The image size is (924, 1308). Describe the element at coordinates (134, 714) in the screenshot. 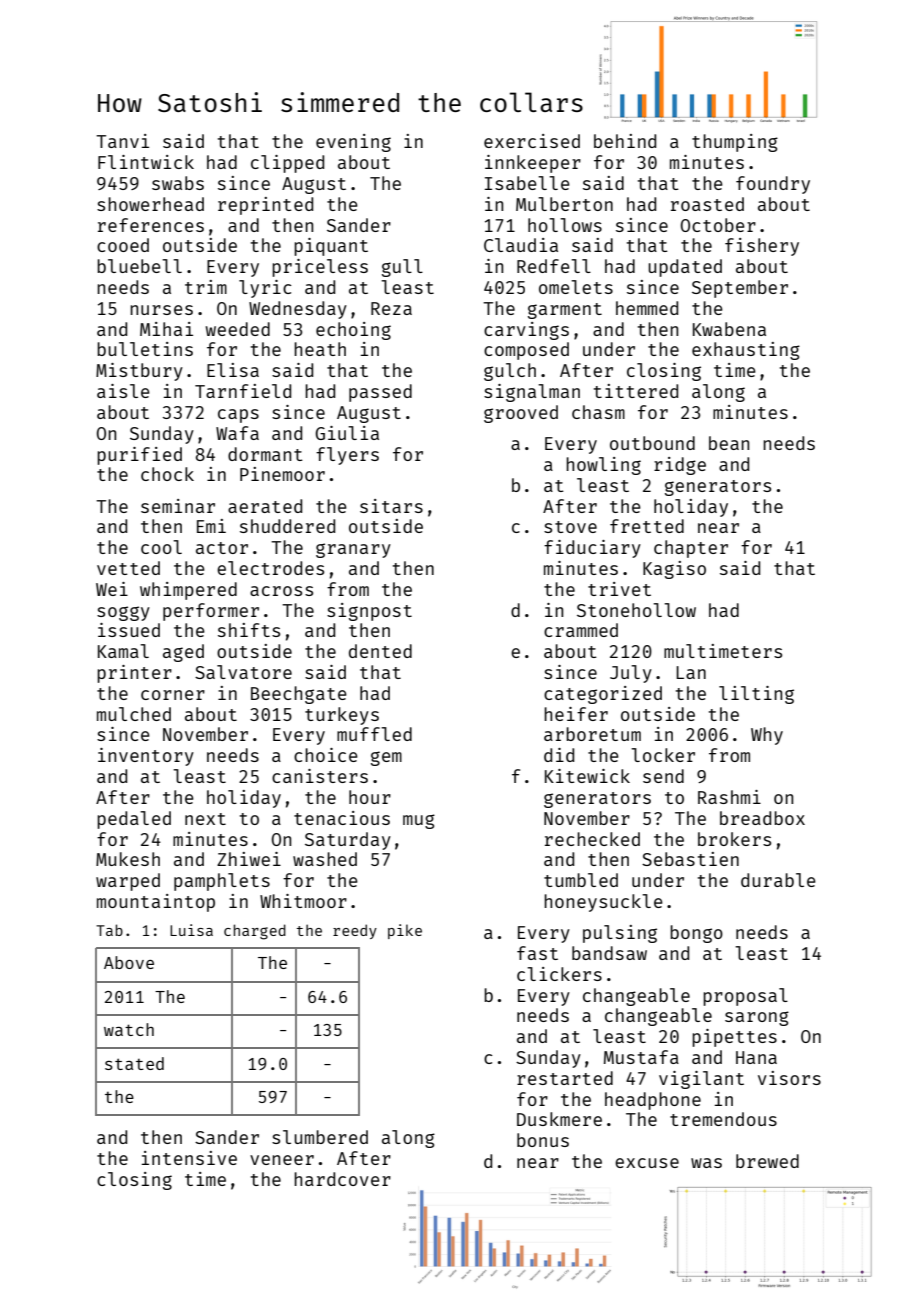

I see `mulched` at that location.
